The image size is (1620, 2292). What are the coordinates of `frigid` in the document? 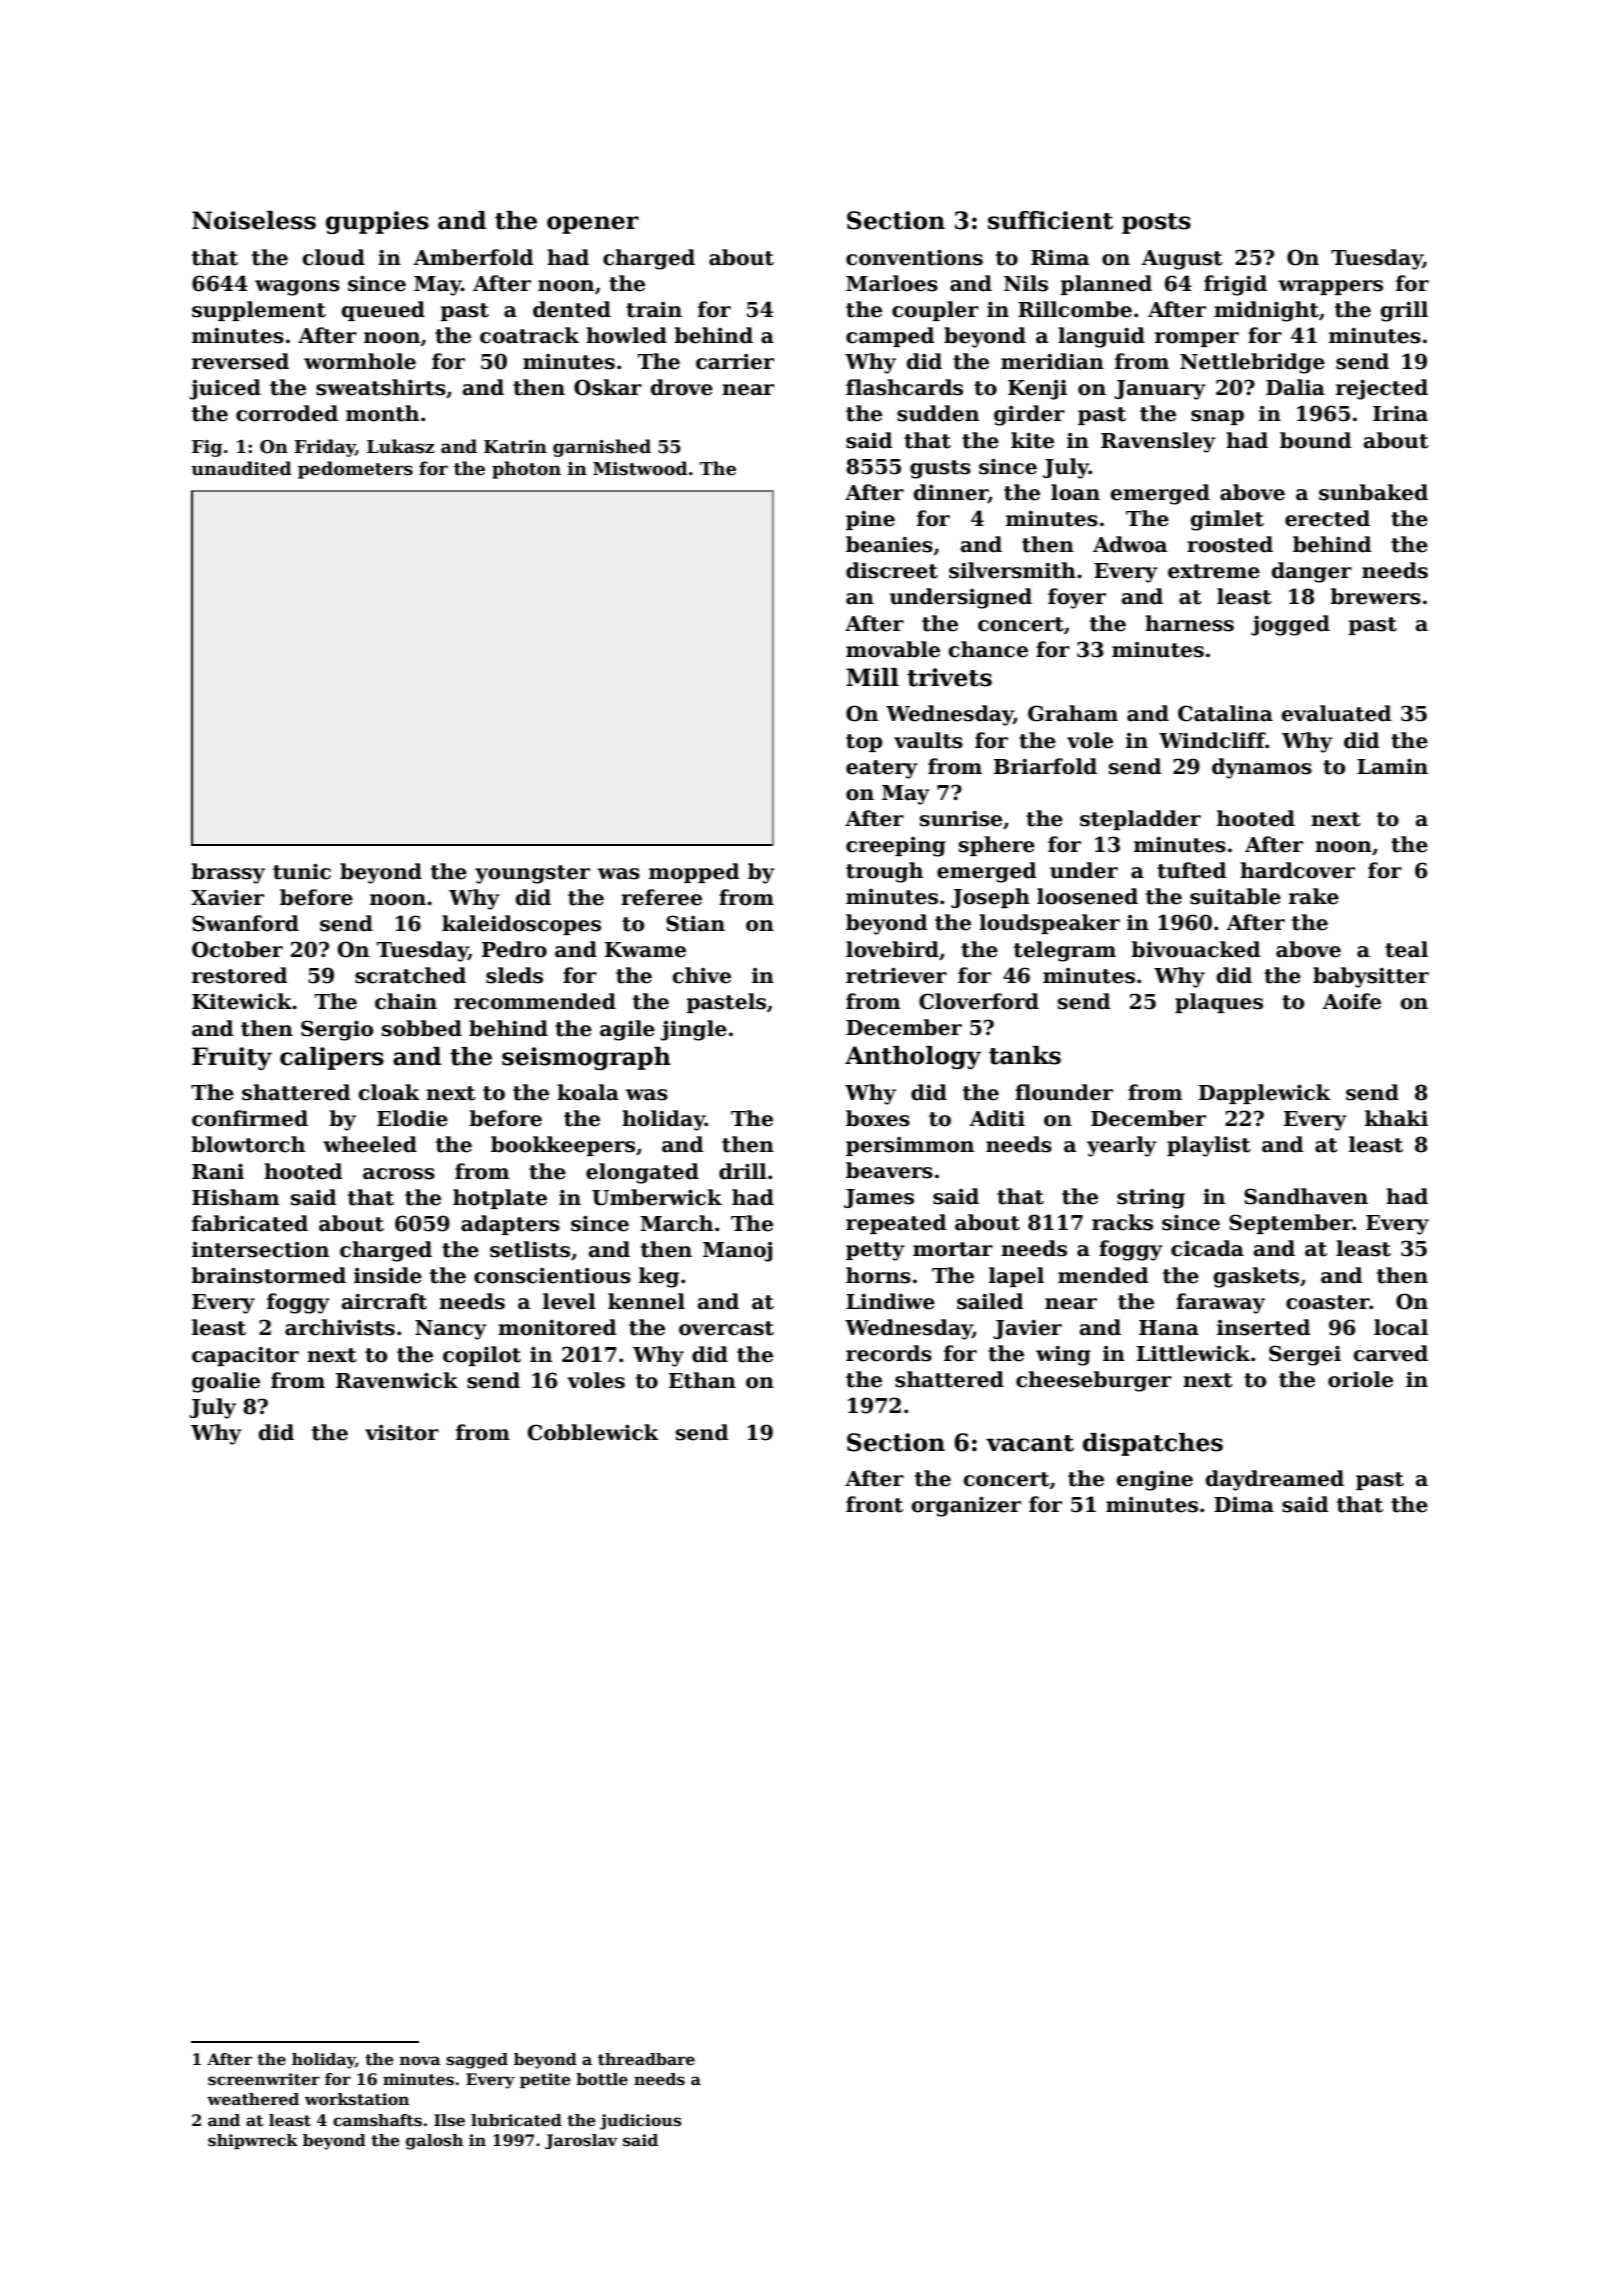 It's located at (1235, 285).
